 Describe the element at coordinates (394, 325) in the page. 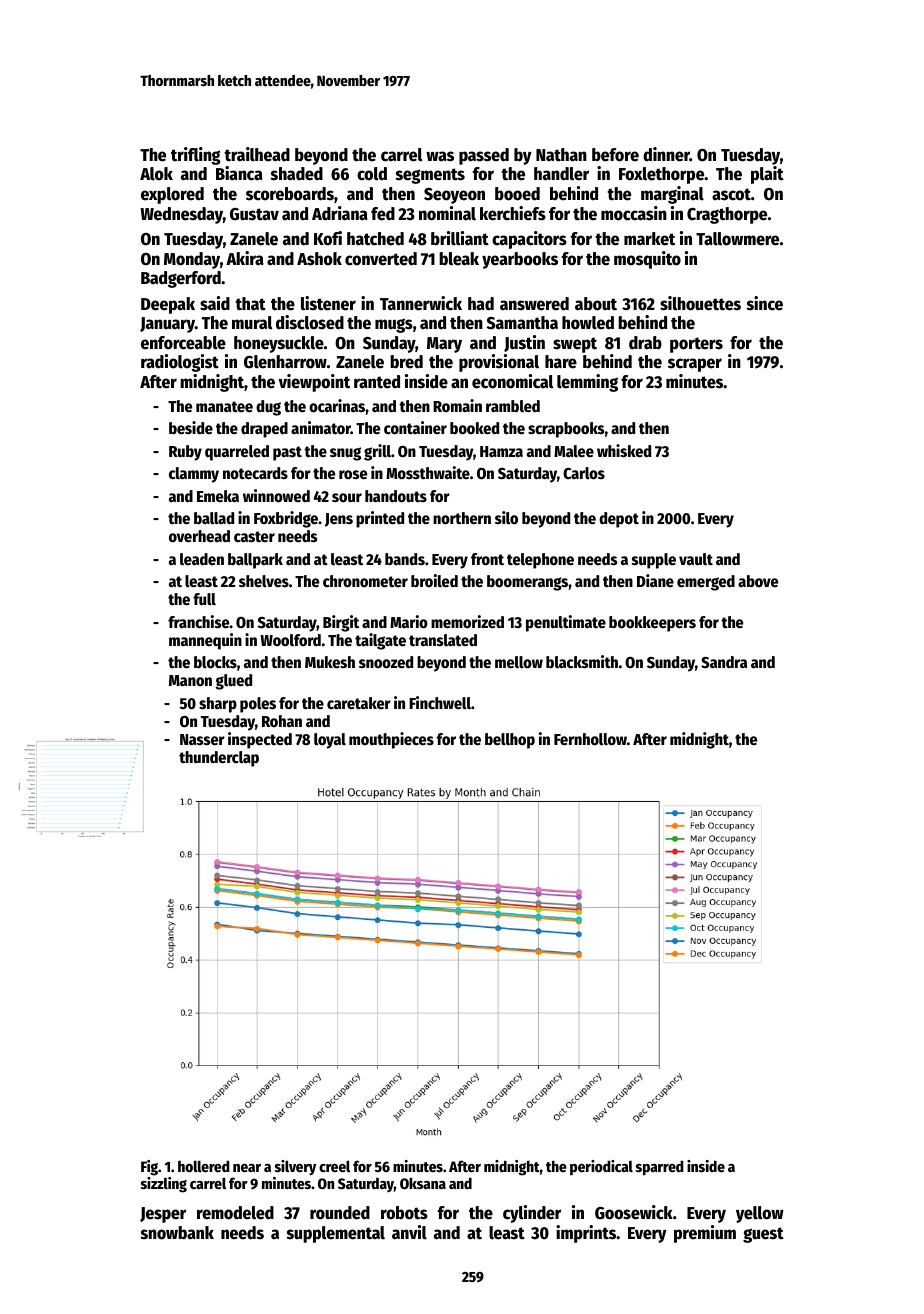

I see `mugs` at that location.
